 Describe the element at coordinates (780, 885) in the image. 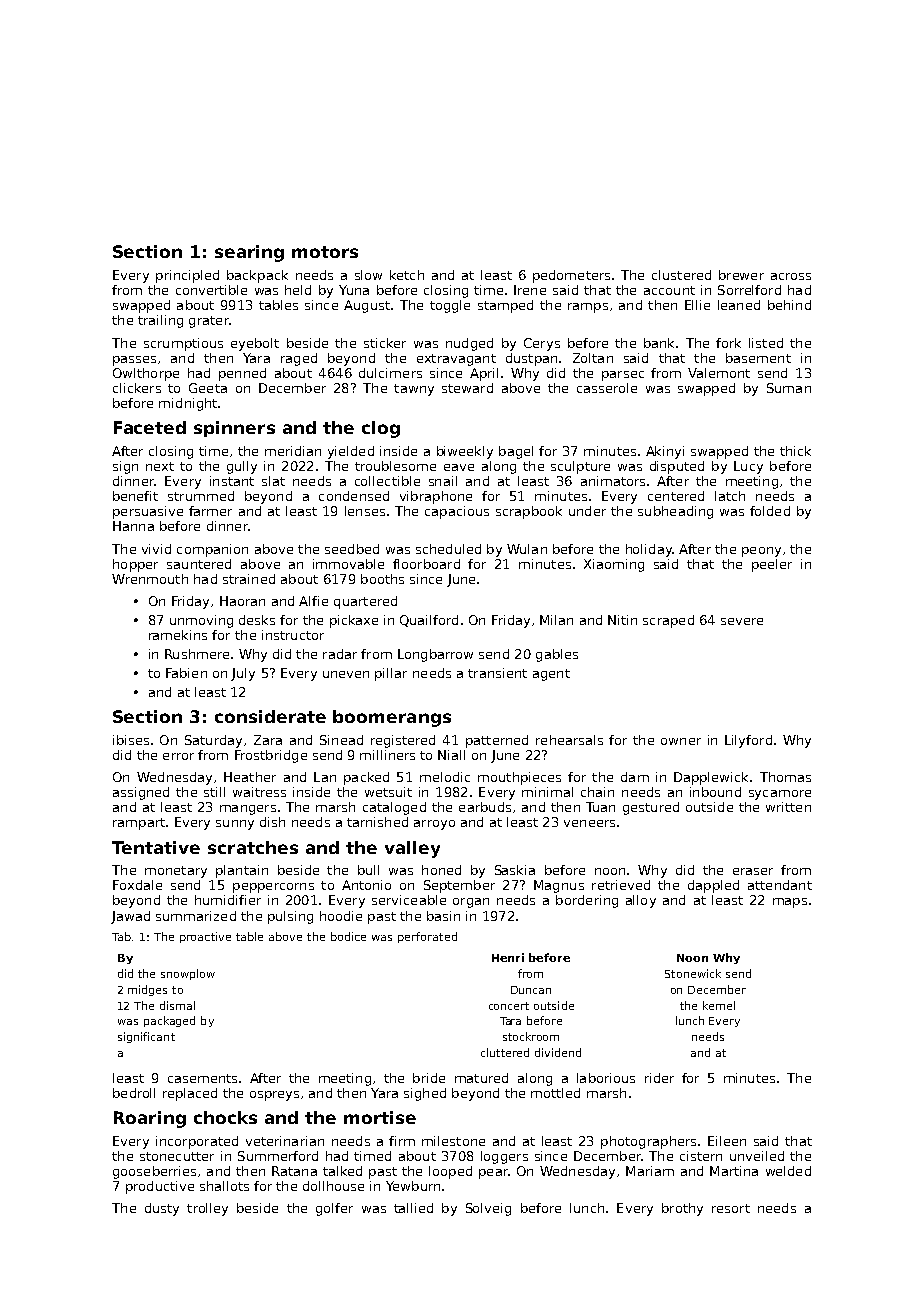

I see `attendant` at that location.
